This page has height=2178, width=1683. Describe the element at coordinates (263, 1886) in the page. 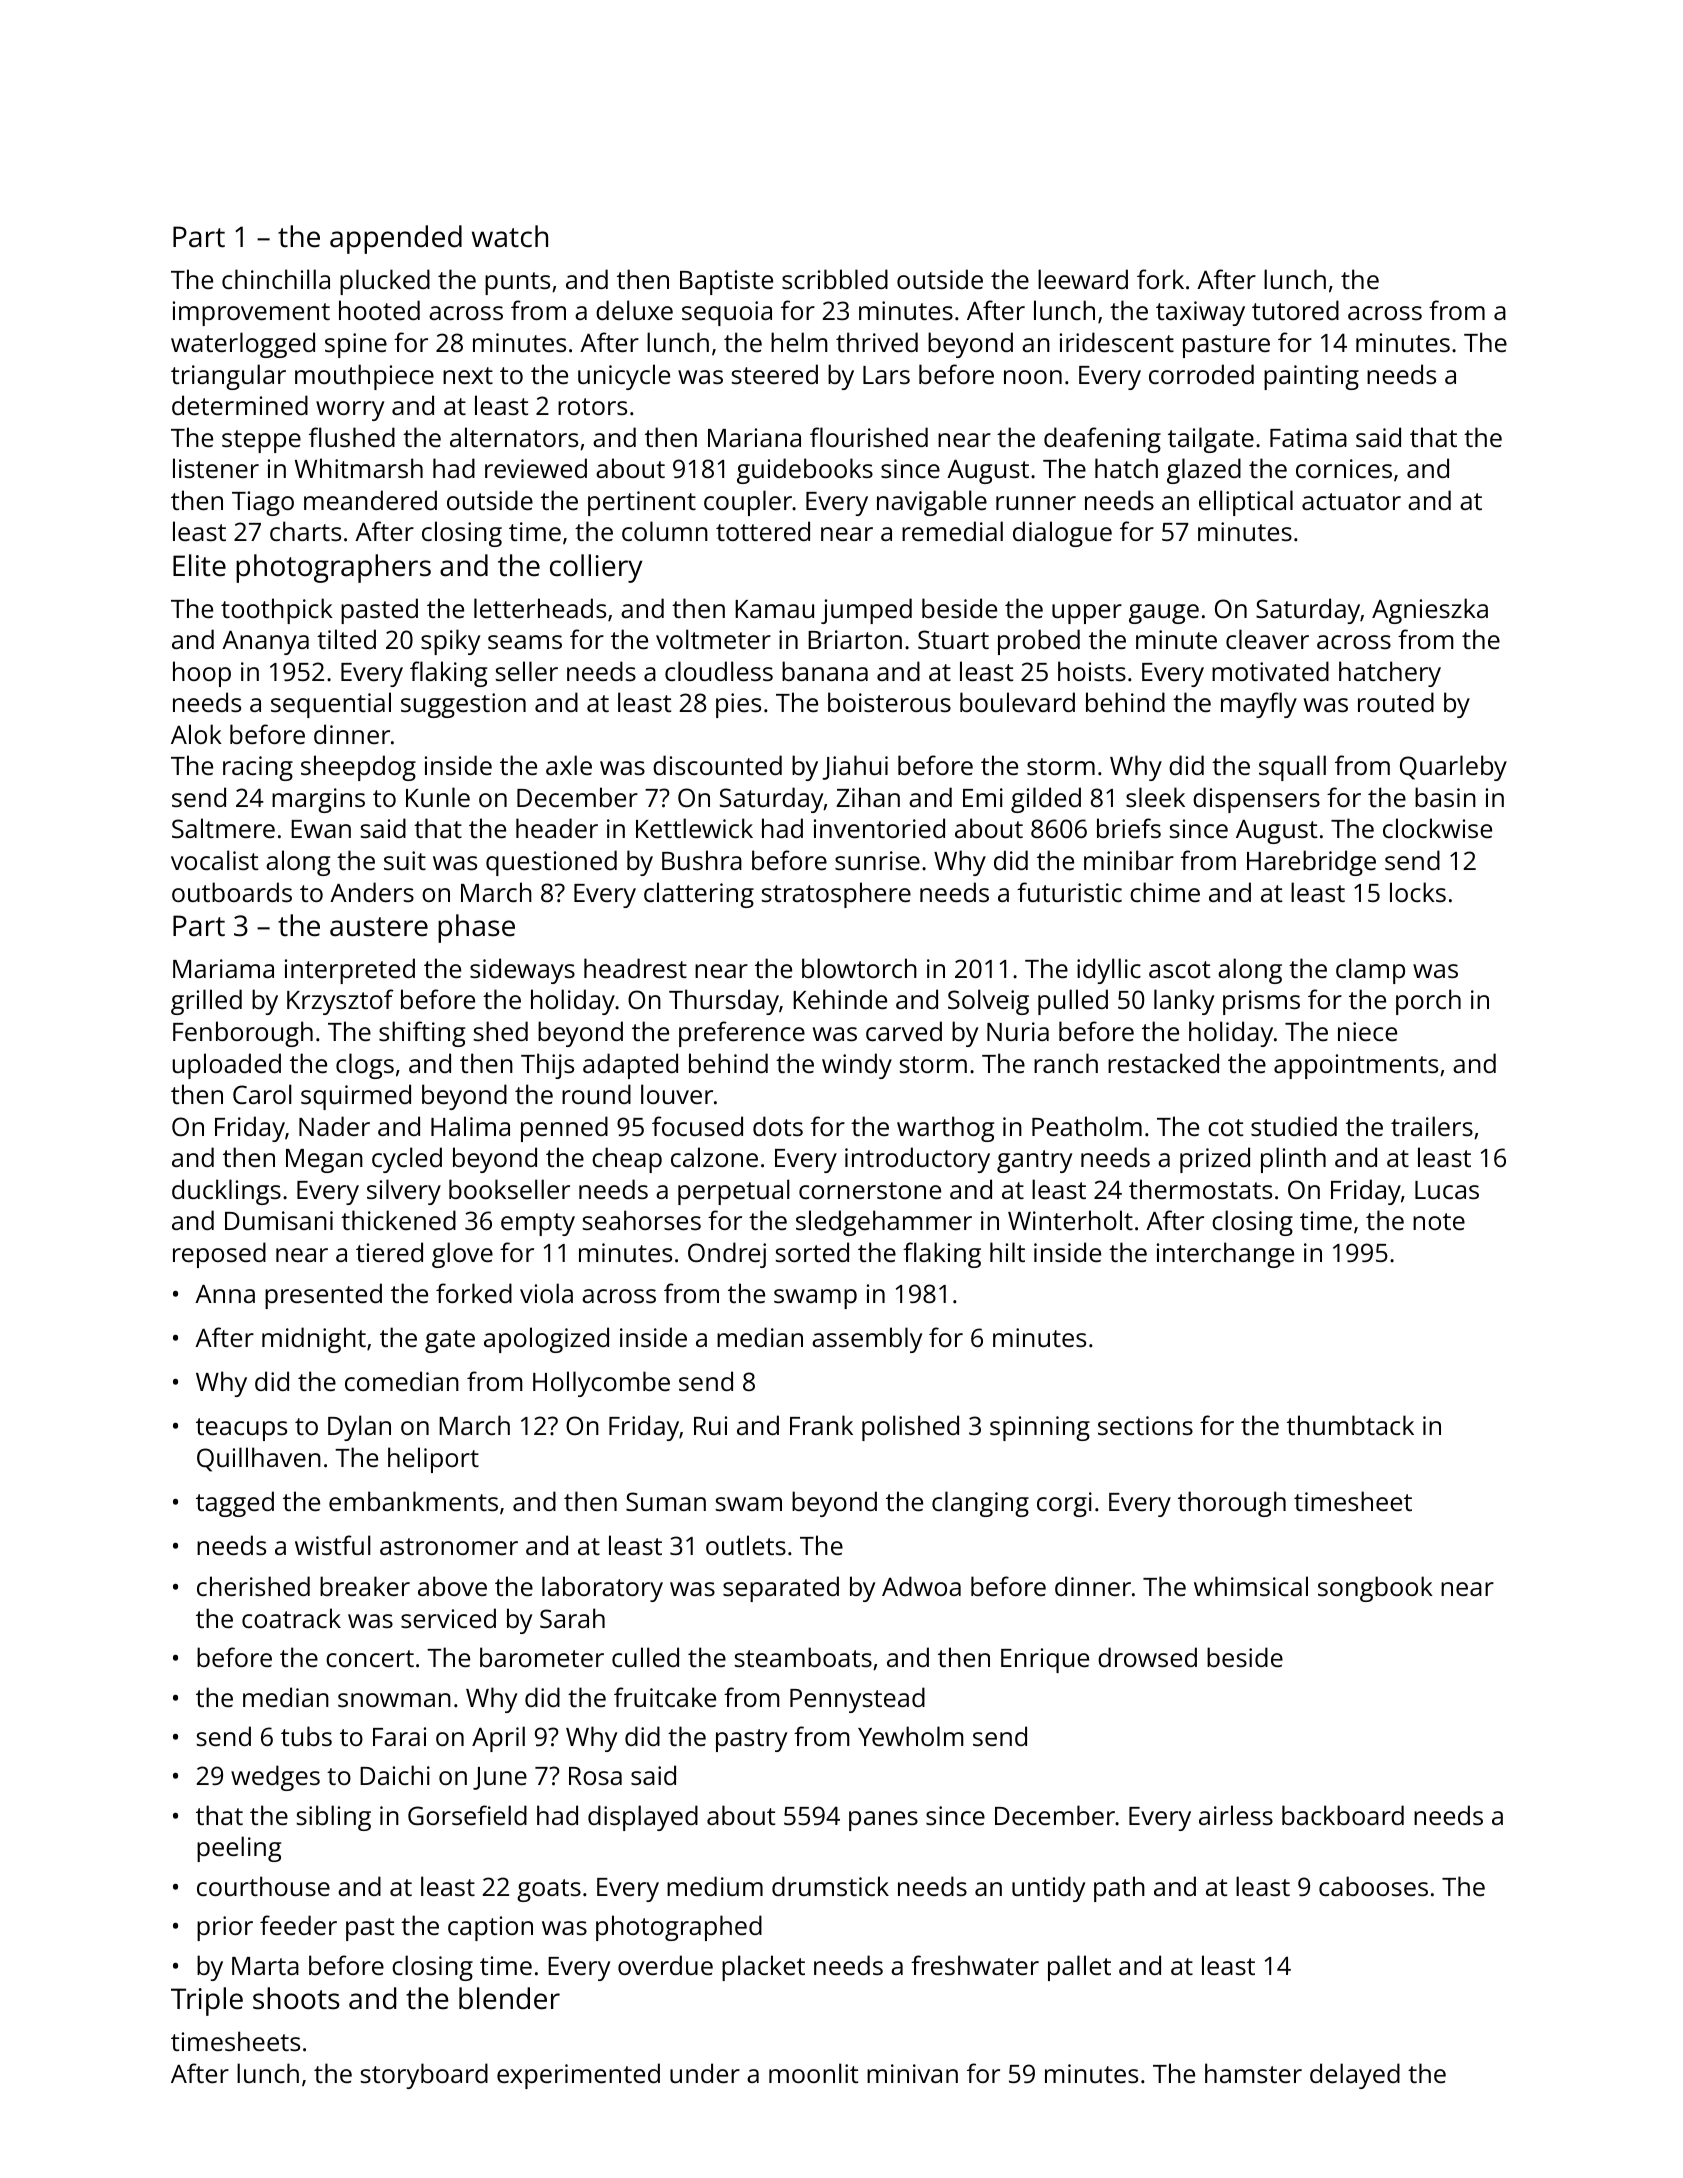

I see `courthouse` at that location.
